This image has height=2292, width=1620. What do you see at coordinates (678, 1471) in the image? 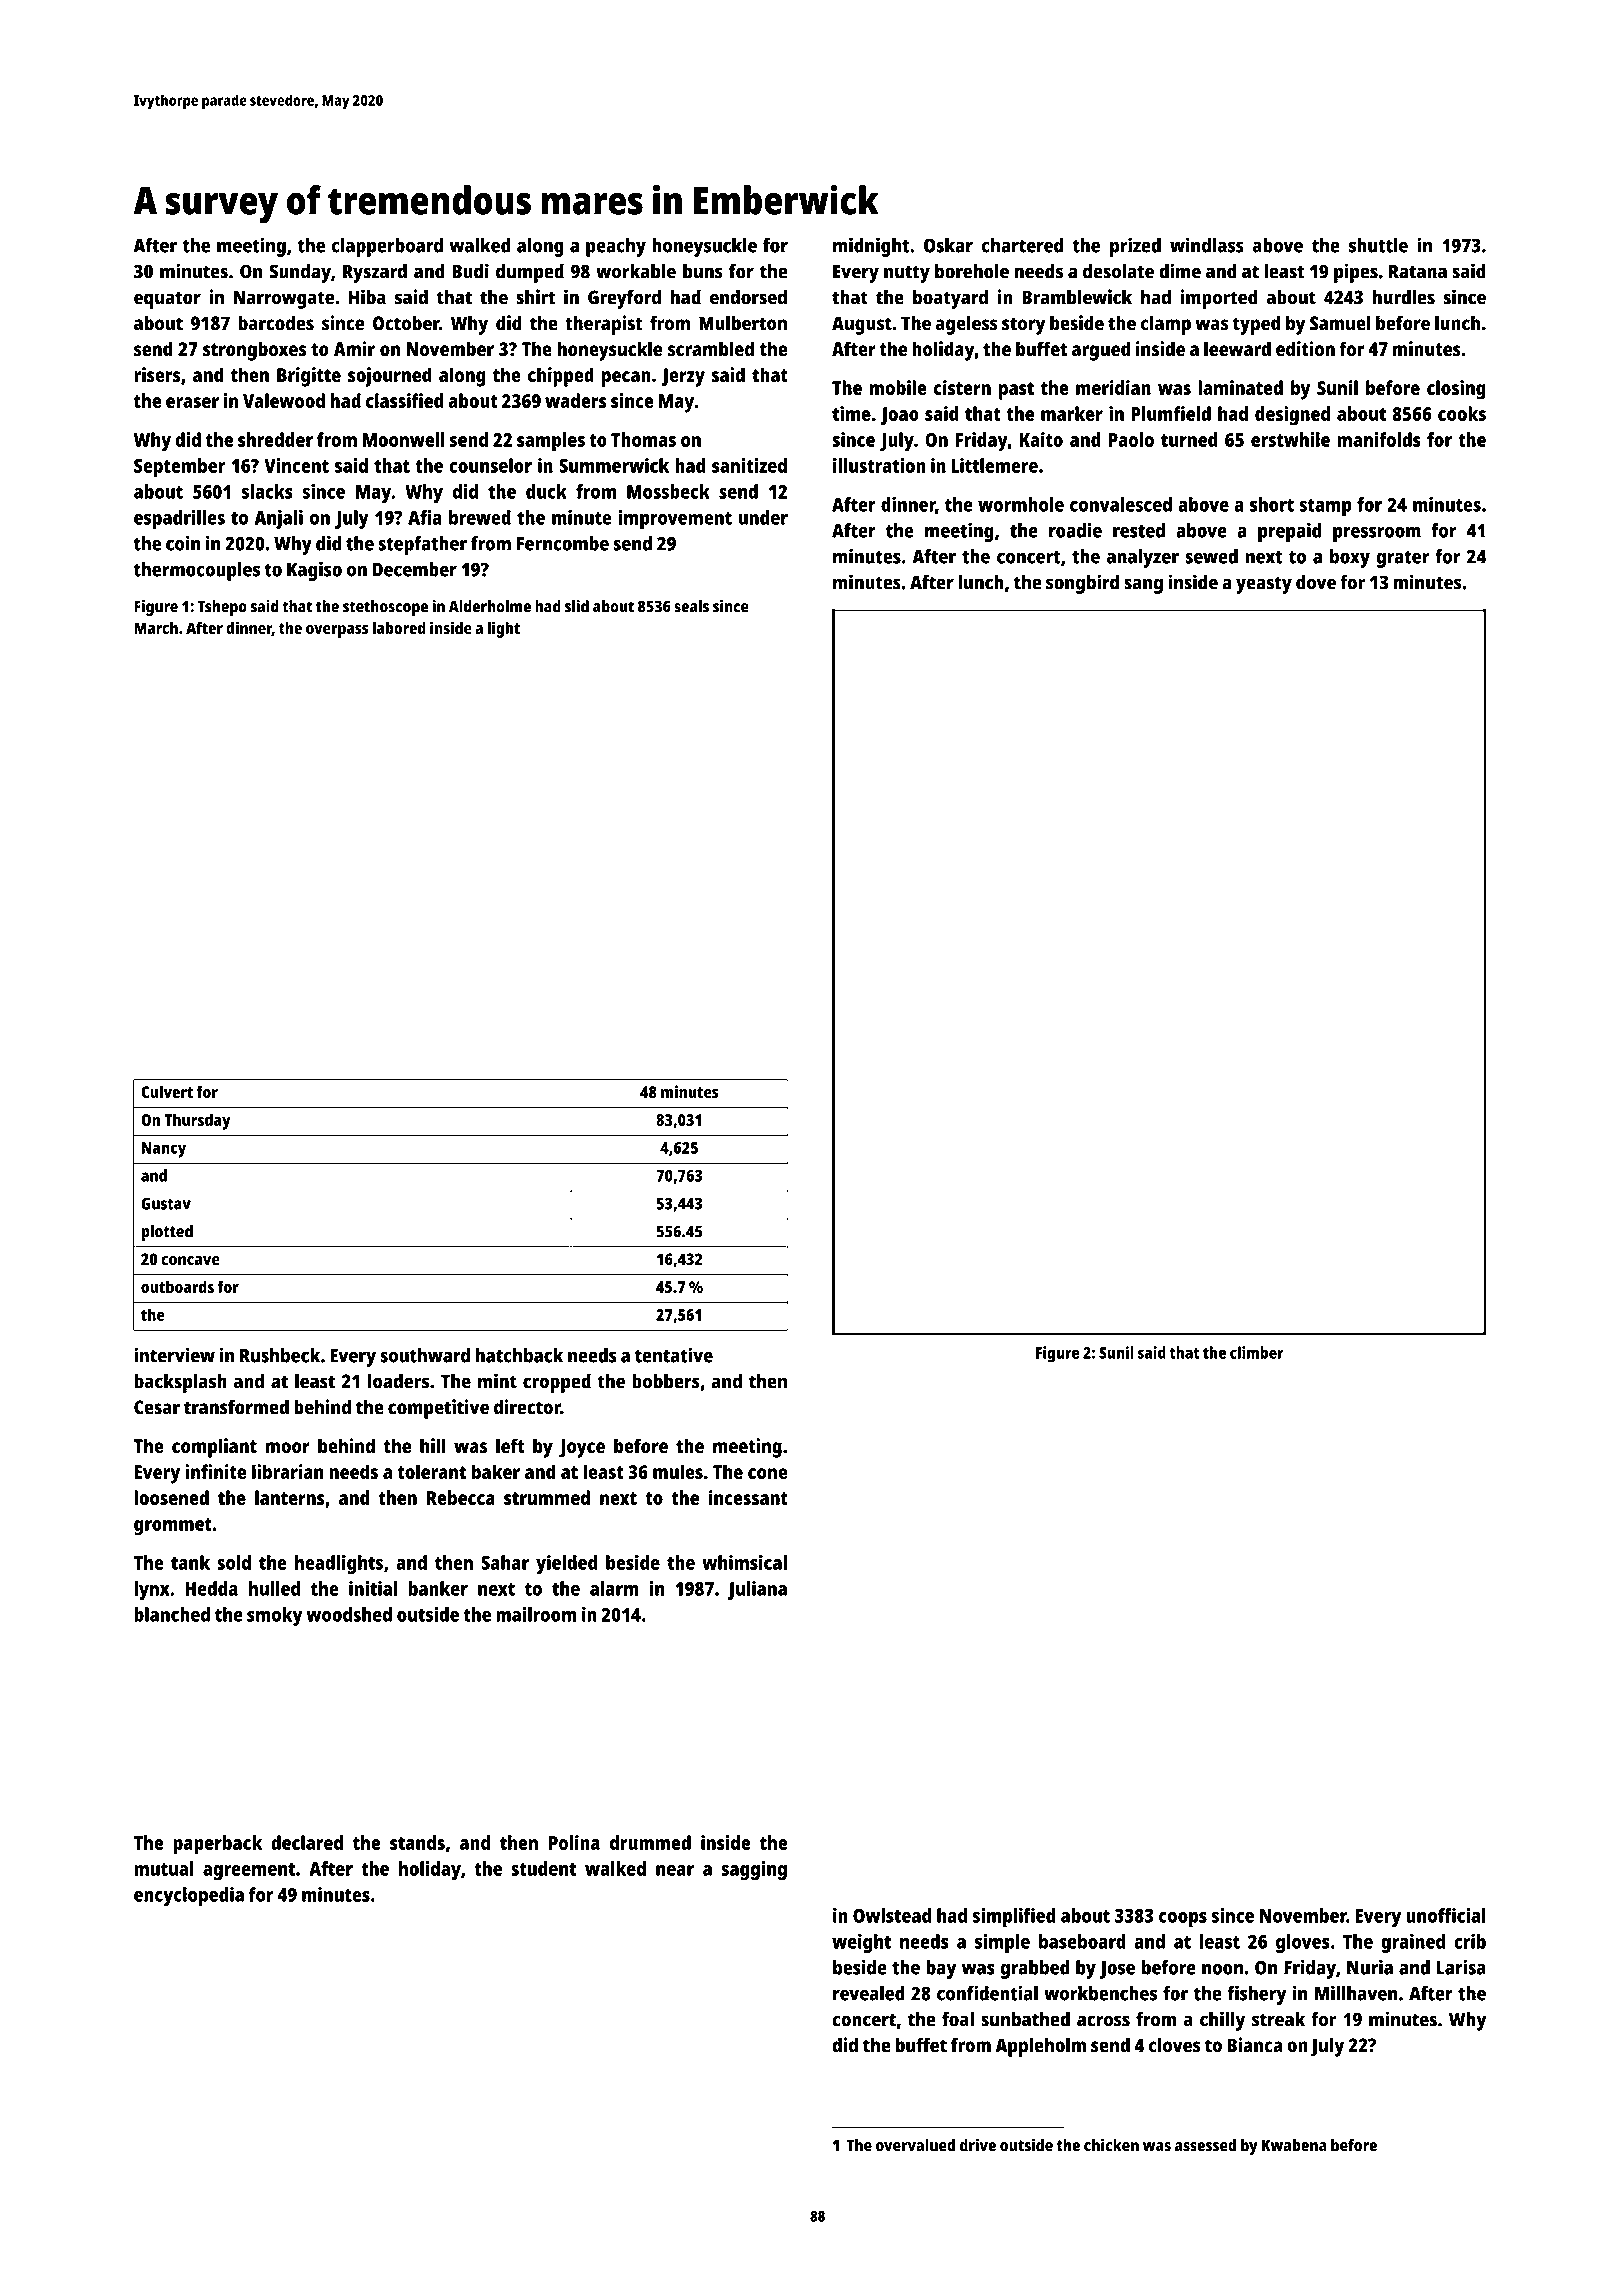
I see `mules` at bounding box center [678, 1471].
